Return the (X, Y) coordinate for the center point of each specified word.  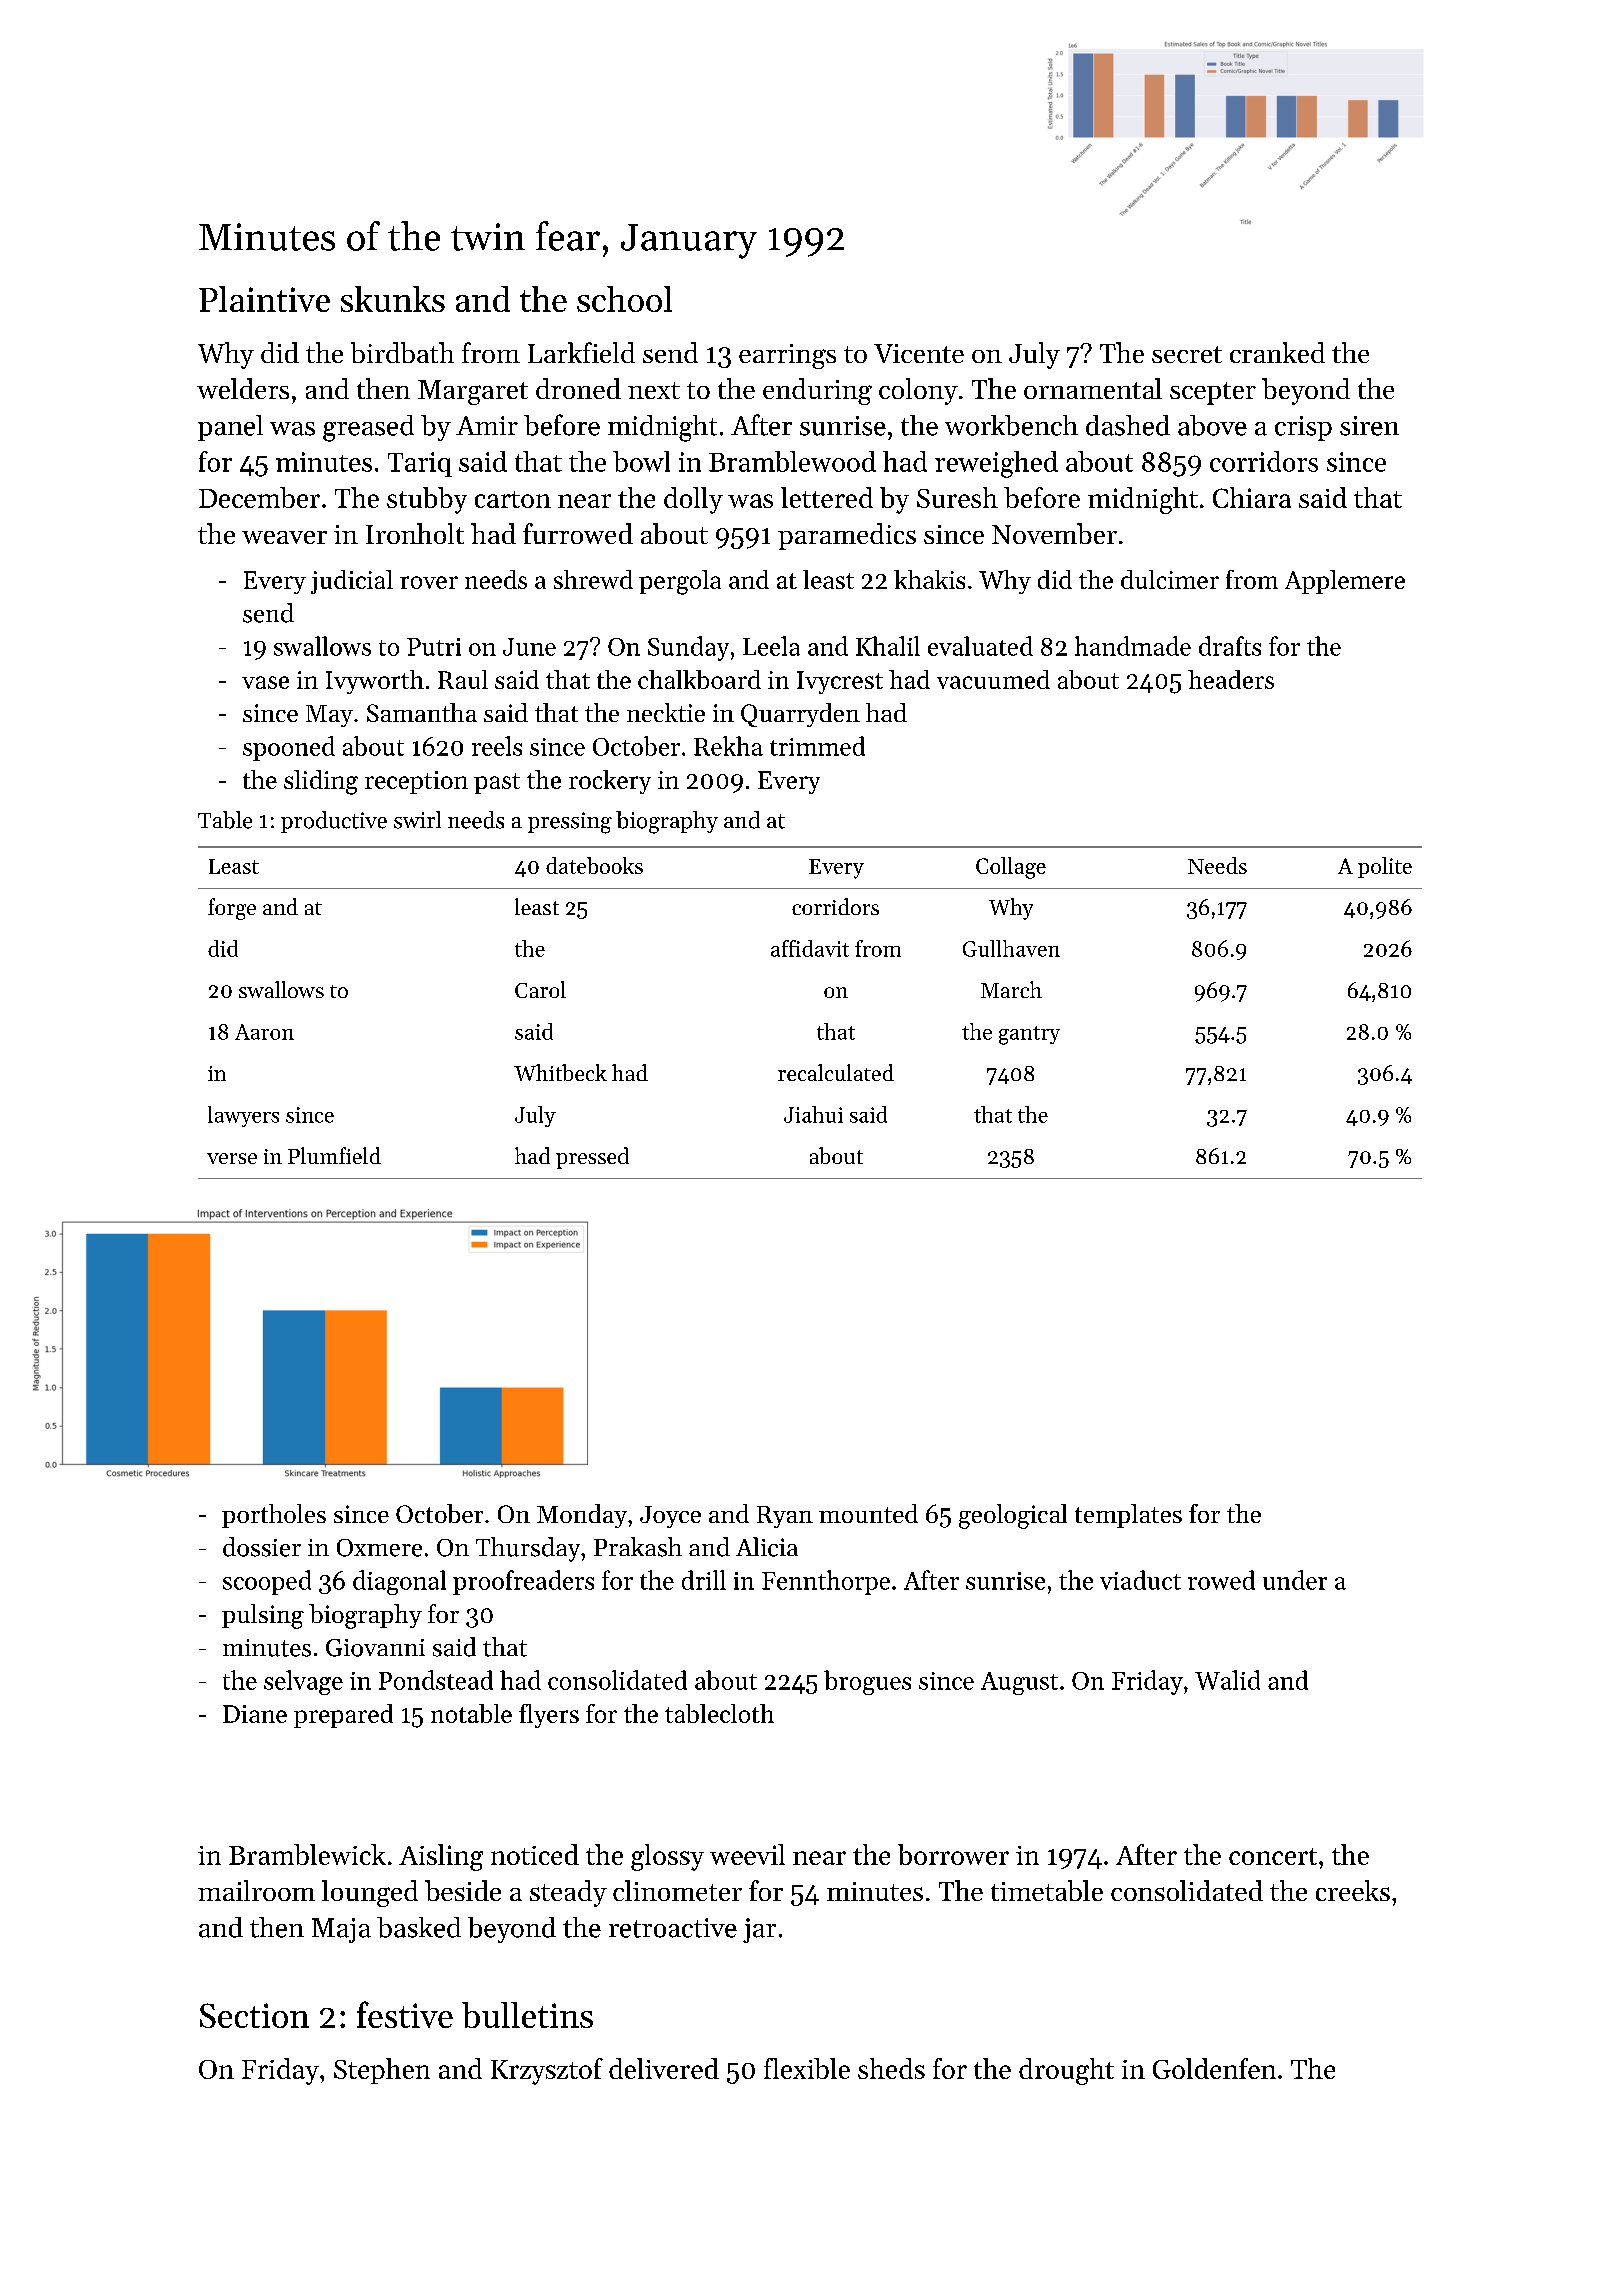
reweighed (996, 464)
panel (230, 428)
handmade (1133, 646)
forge (232, 909)
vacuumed (993, 679)
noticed (535, 1854)
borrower (953, 1854)
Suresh (957, 497)
